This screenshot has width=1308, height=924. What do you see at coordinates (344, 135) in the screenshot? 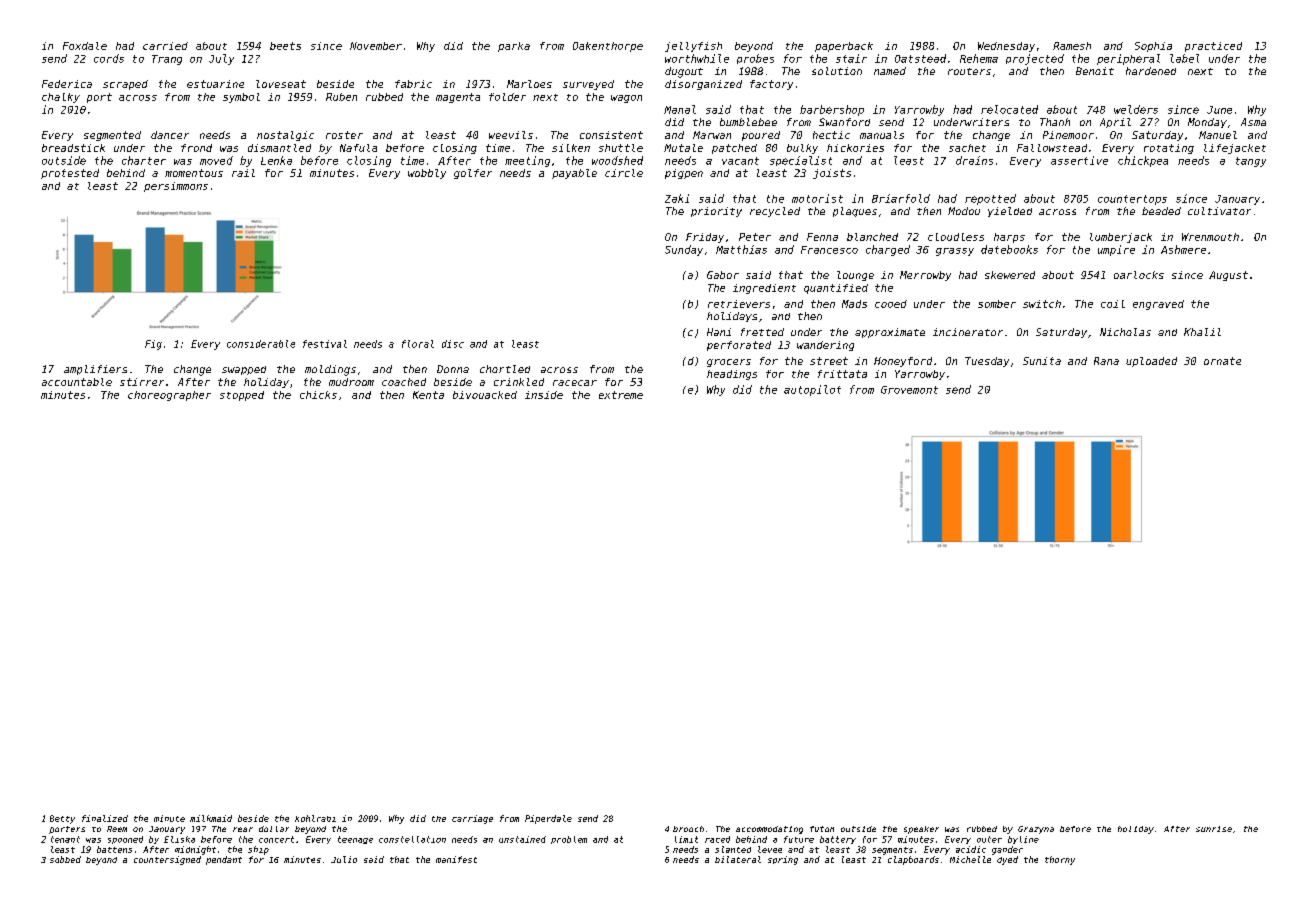
I see `roster` at bounding box center [344, 135].
